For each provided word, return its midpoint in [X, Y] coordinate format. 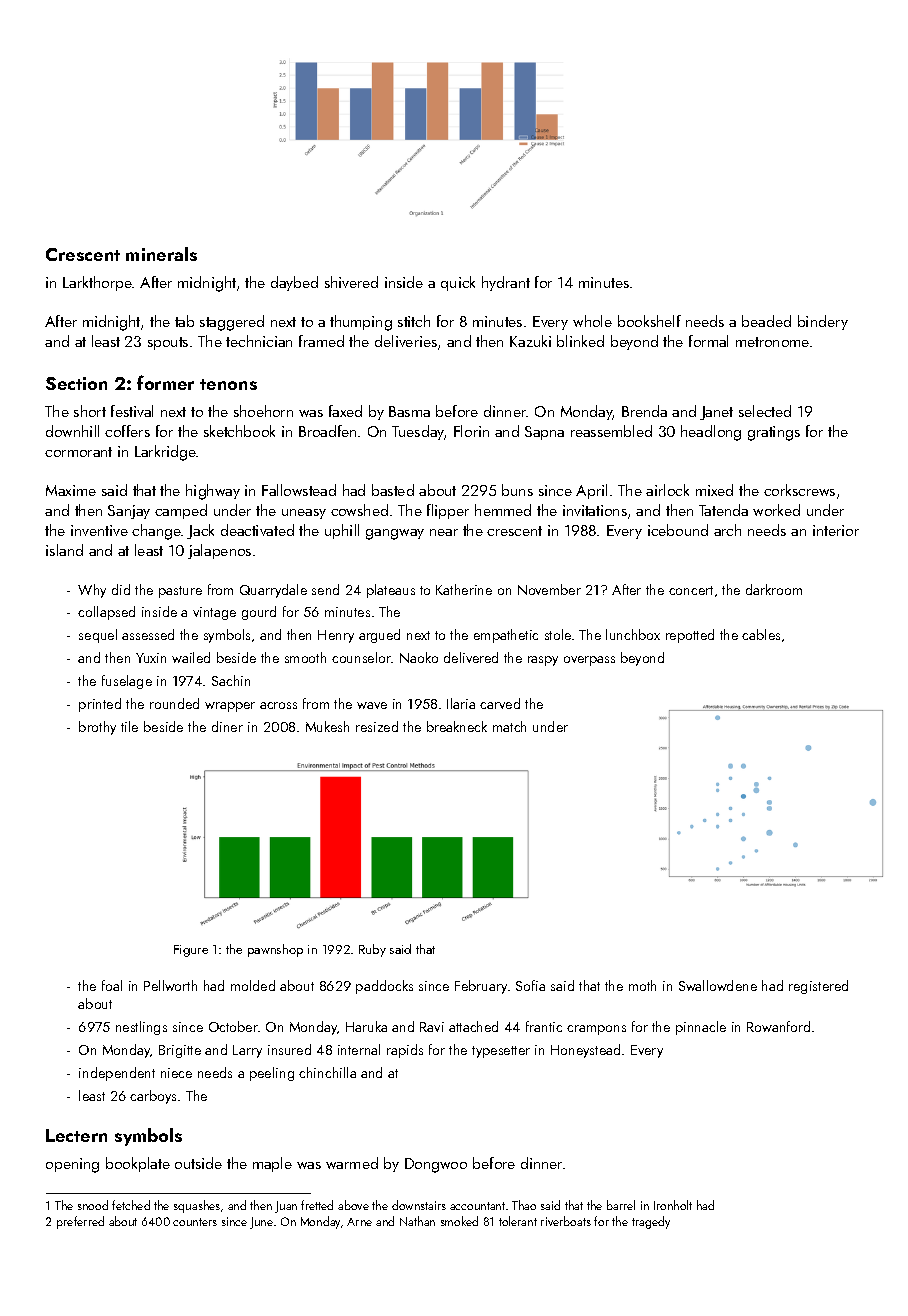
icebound [678, 530]
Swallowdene [718, 985]
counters [195, 1222]
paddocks [384, 987]
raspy [543, 661]
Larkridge [166, 453]
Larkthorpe [97, 283]
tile [129, 726]
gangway [395, 534]
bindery [823, 322]
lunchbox [633, 634]
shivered [351, 282]
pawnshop [275, 950]
